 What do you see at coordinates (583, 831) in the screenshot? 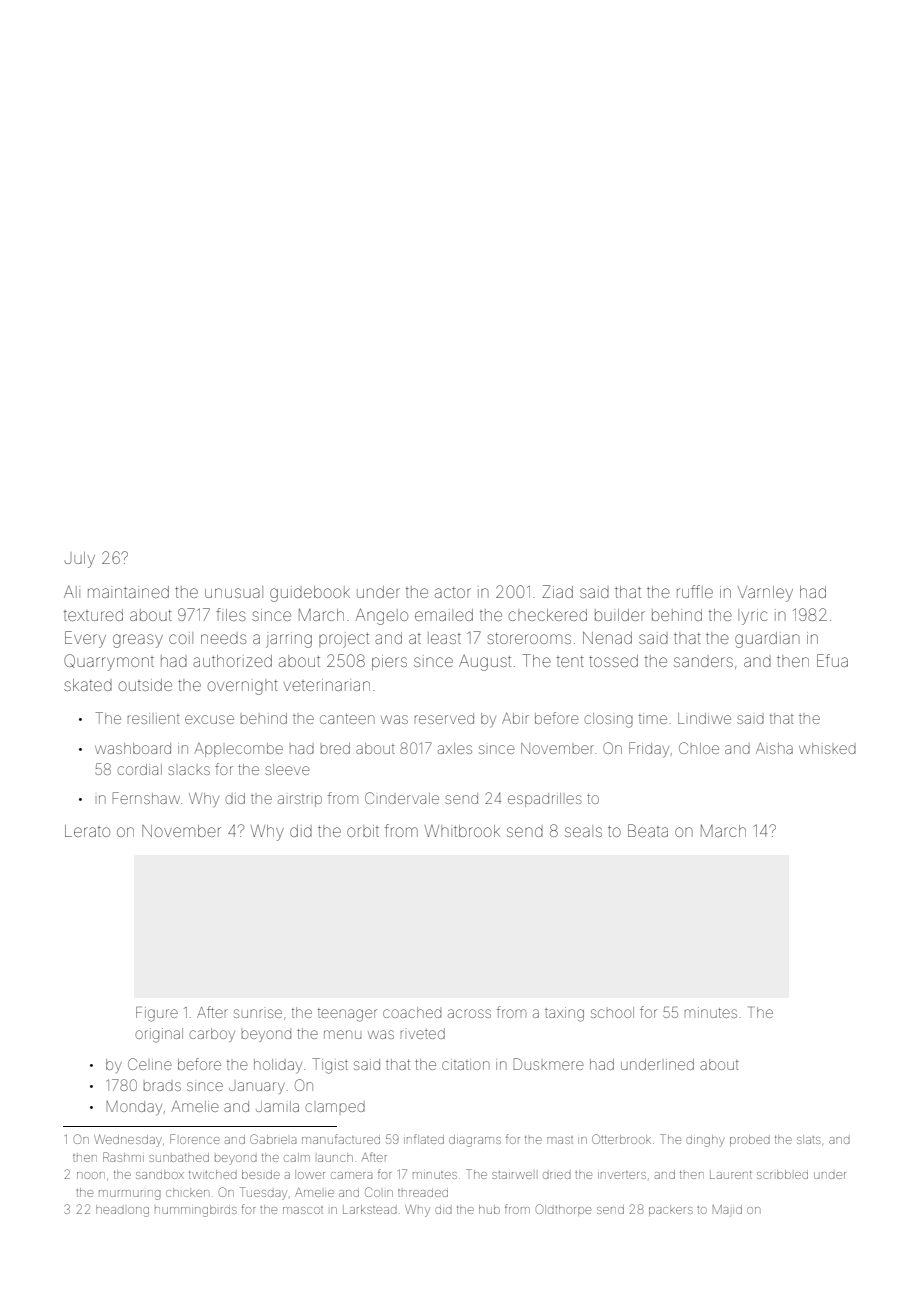
I see `seals` at bounding box center [583, 831].
